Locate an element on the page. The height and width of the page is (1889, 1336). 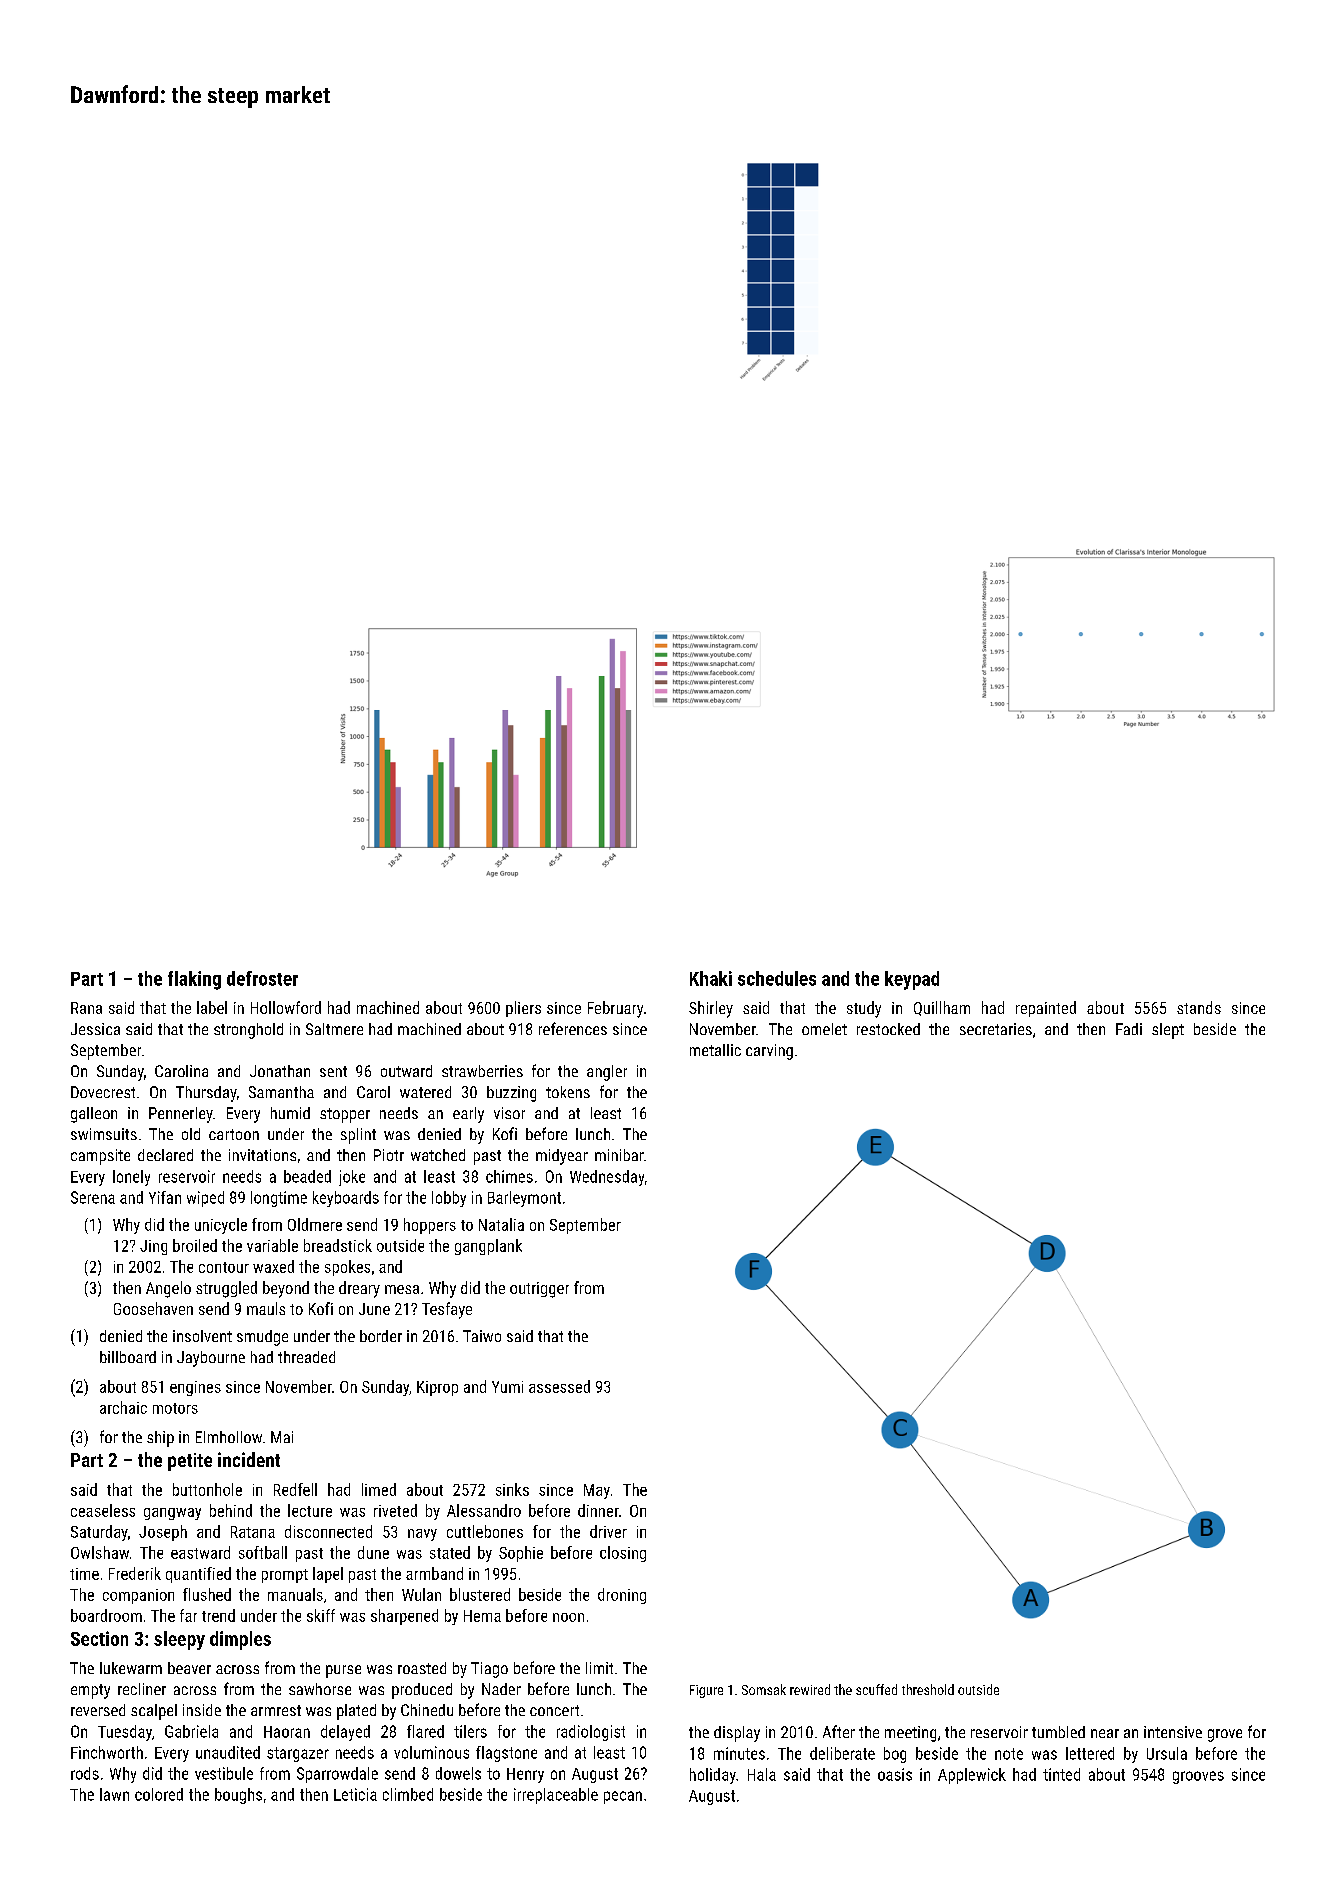
pliers is located at coordinates (523, 1009).
